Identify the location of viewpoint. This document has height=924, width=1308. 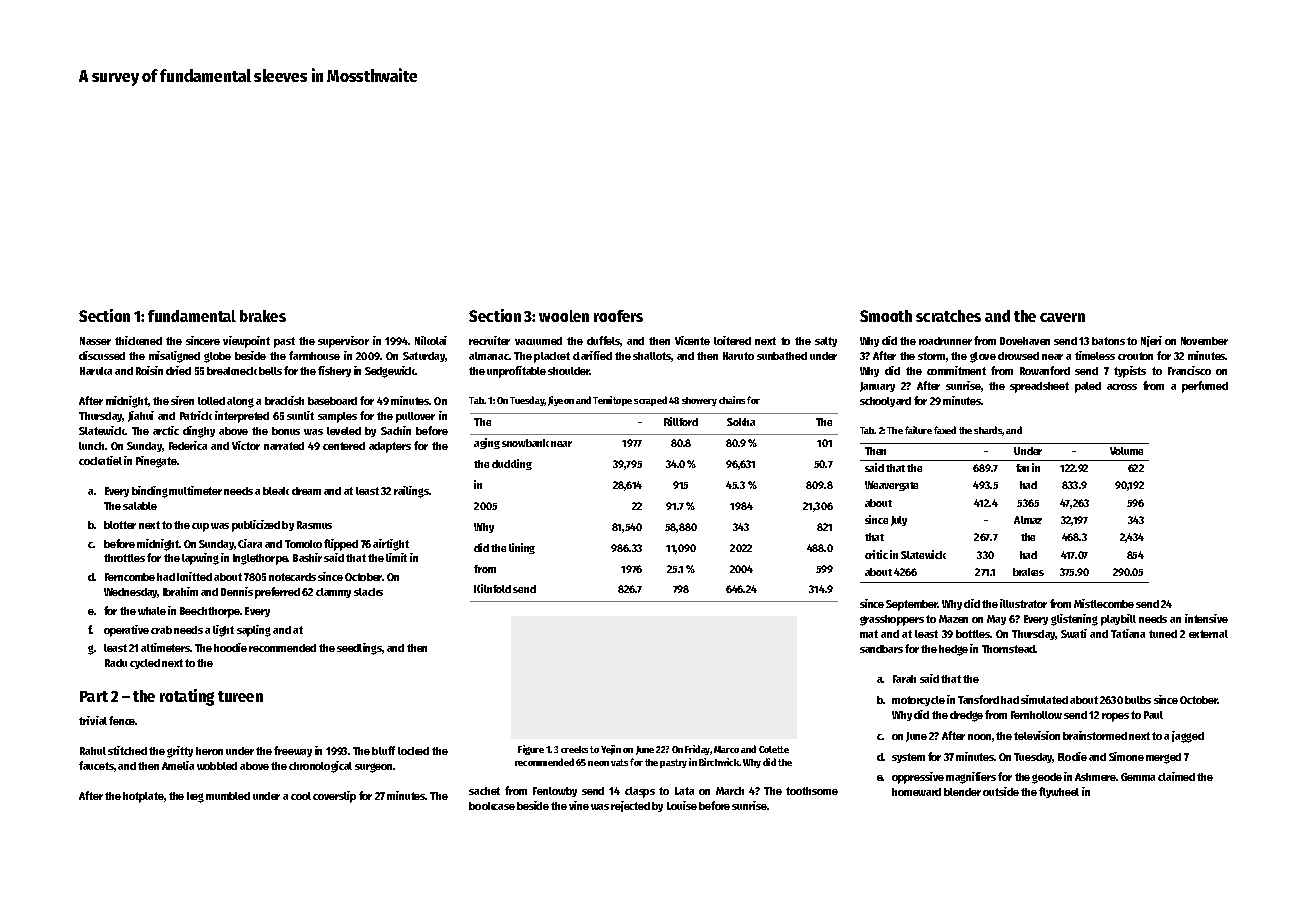
(246, 342).
